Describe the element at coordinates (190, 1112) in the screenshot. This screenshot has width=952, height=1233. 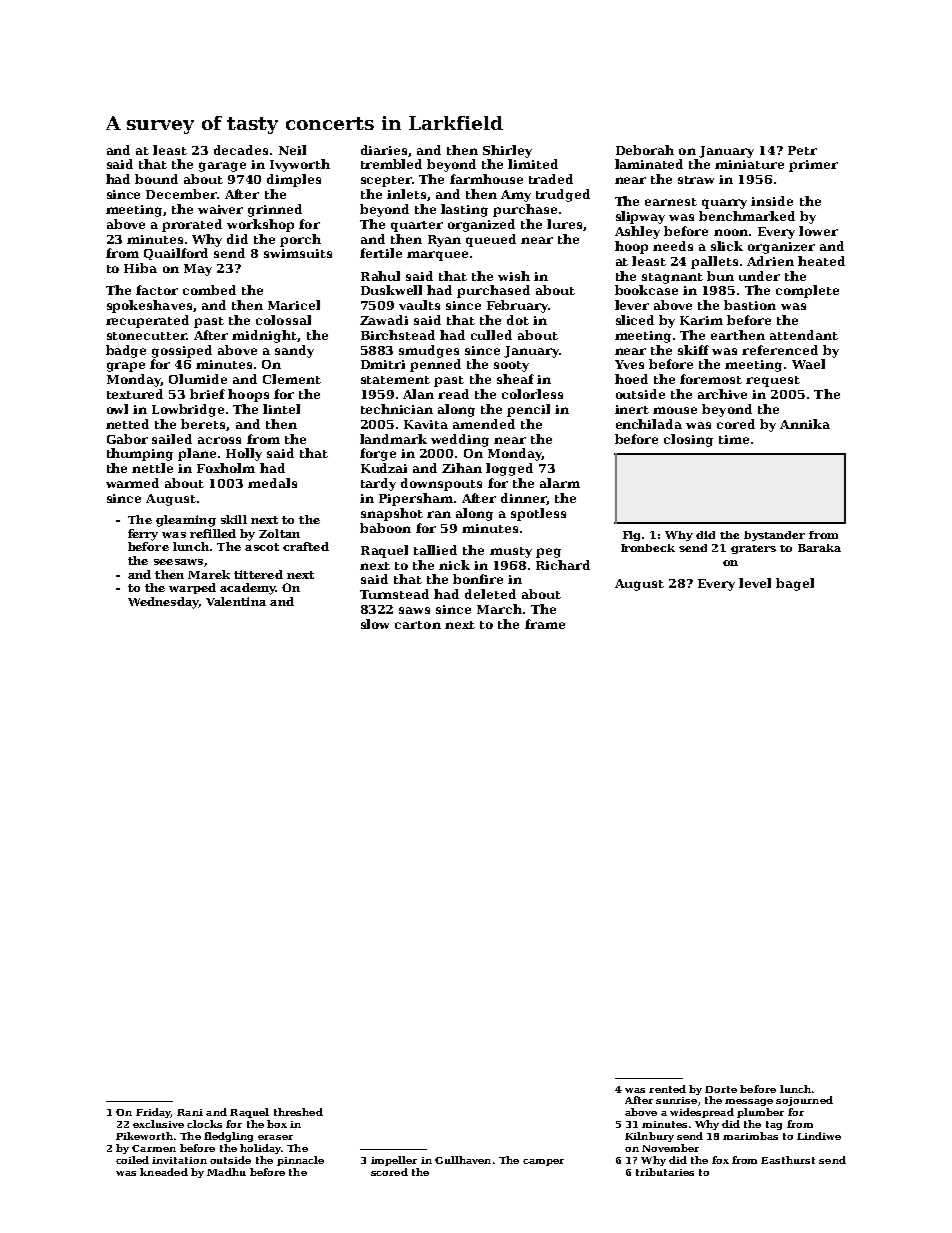
I see `Rani` at that location.
